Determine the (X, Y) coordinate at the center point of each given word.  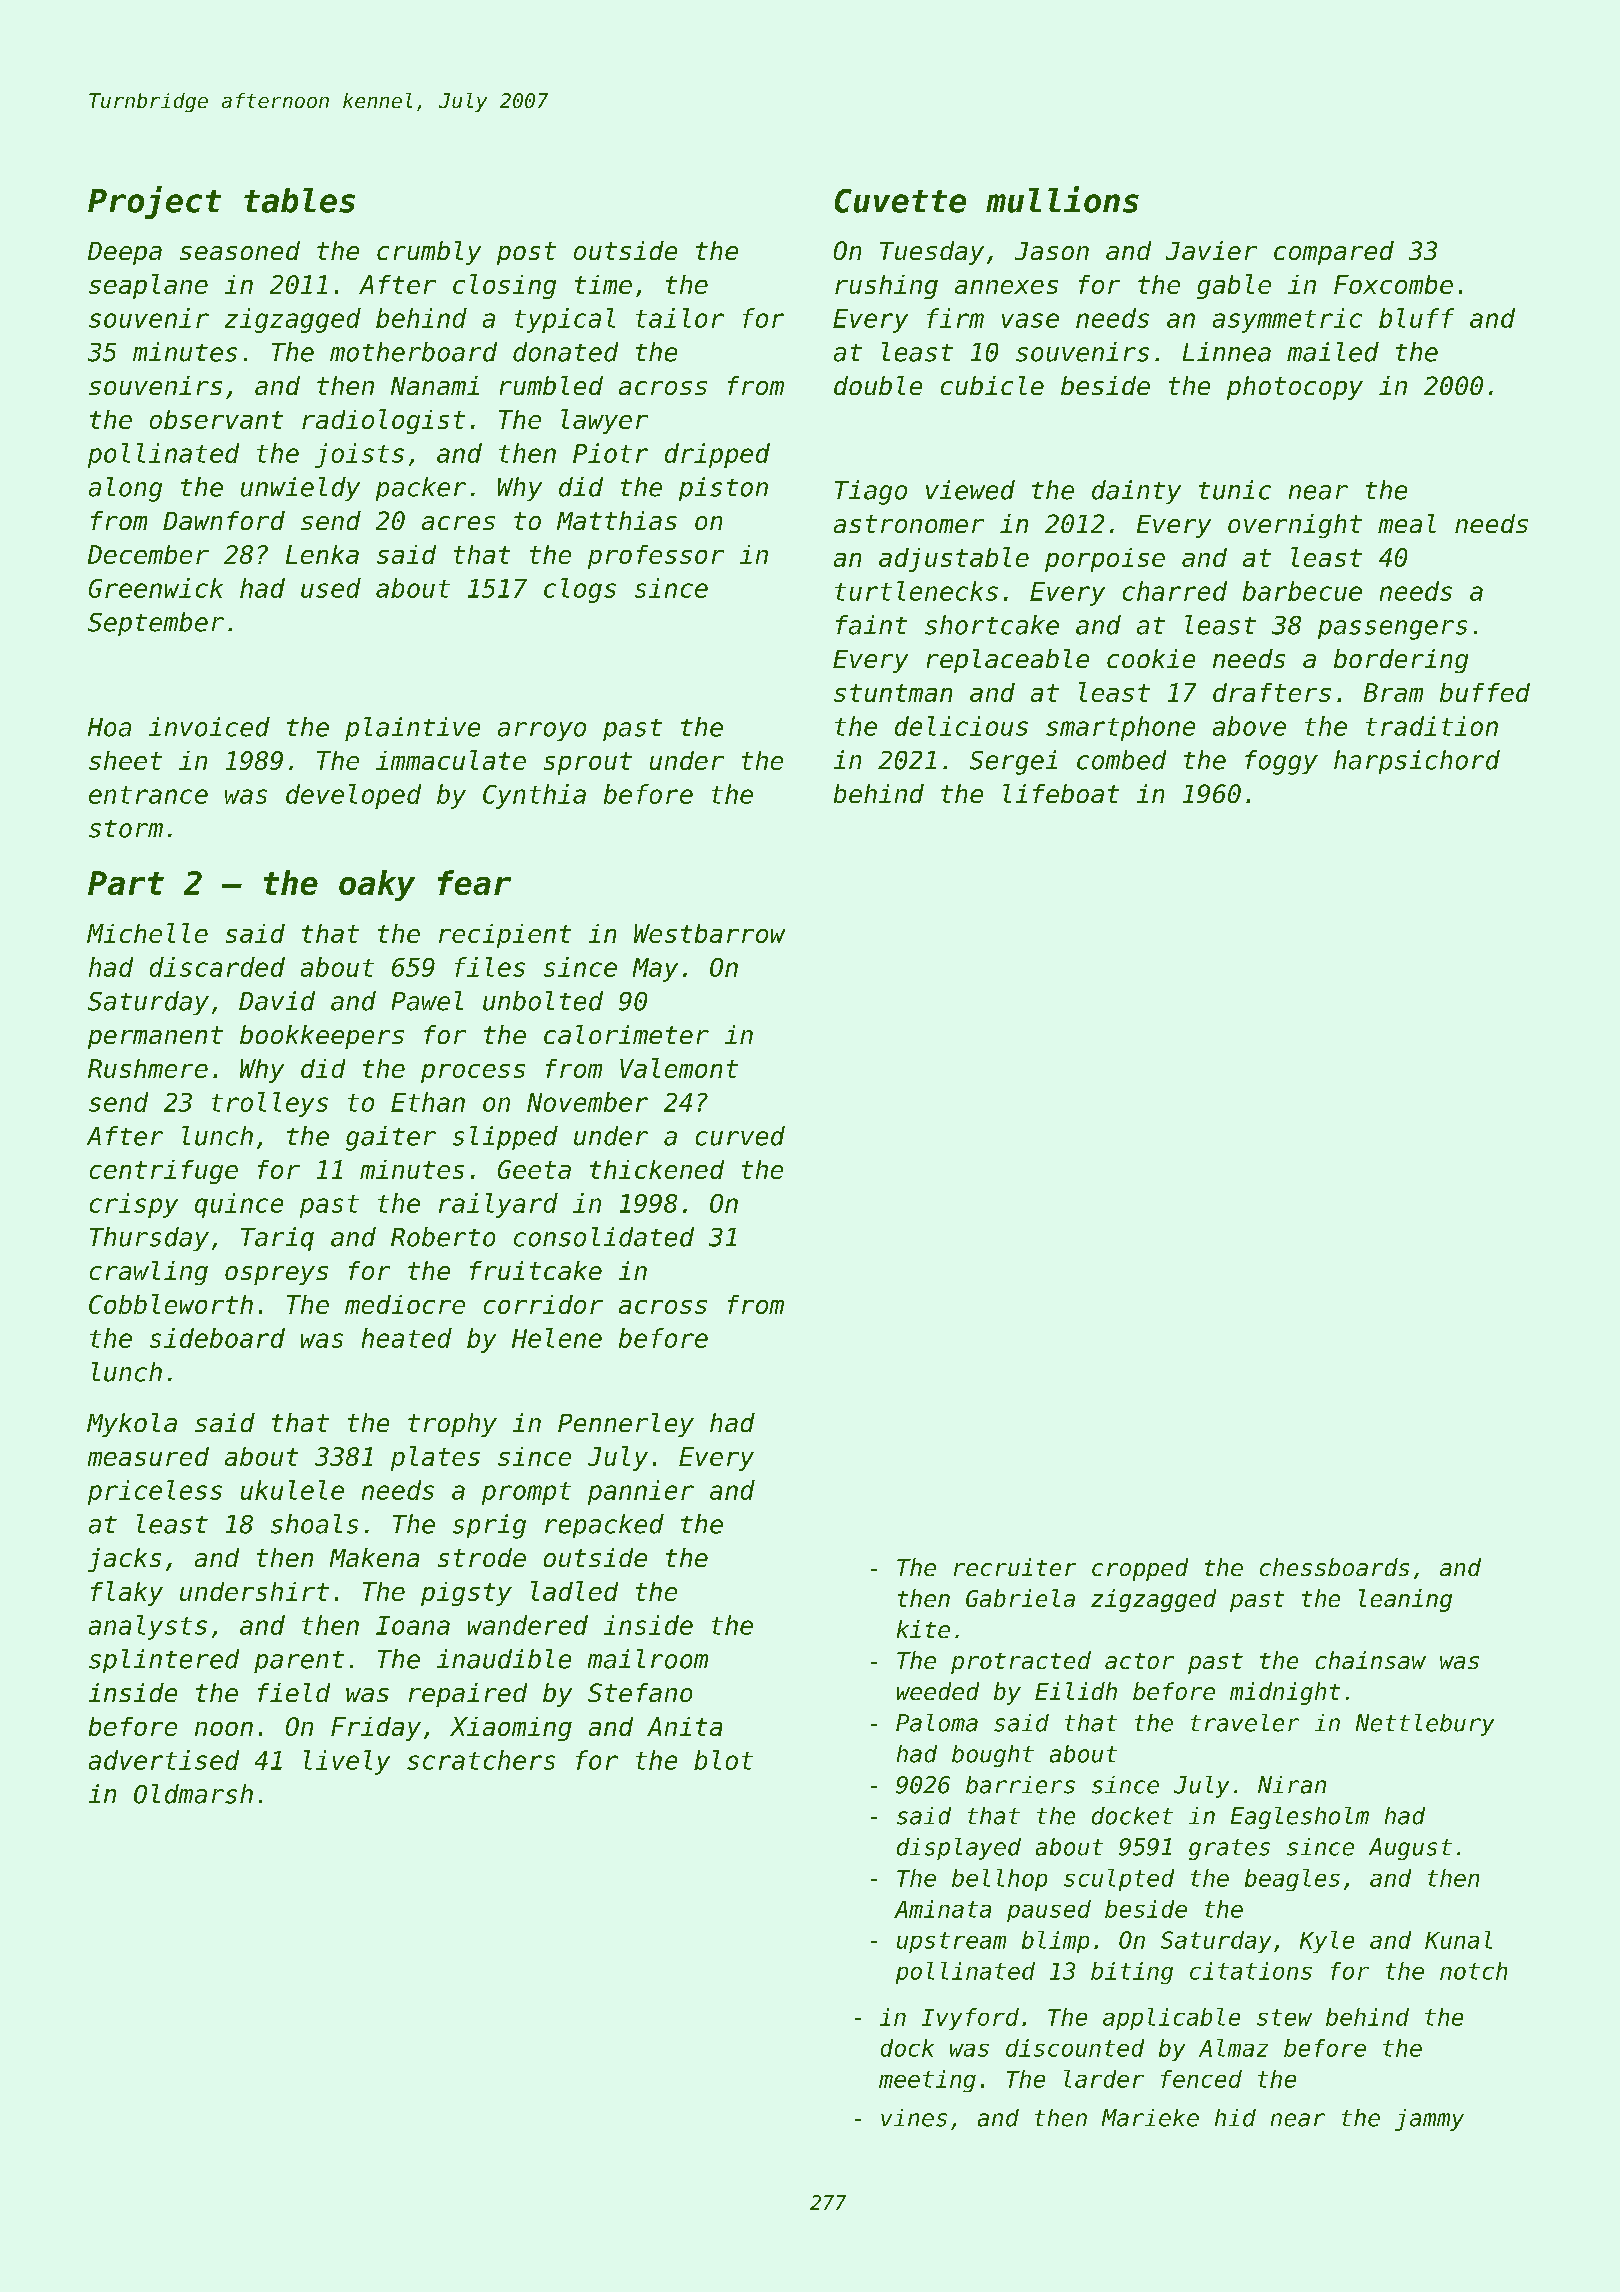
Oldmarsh (193, 1794)
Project (154, 202)
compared (1334, 253)
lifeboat (1061, 793)
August (1410, 1849)
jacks (124, 1560)
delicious (961, 726)
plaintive (412, 729)
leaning (1405, 1600)
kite (923, 1629)
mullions (1062, 199)
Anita (684, 1726)
